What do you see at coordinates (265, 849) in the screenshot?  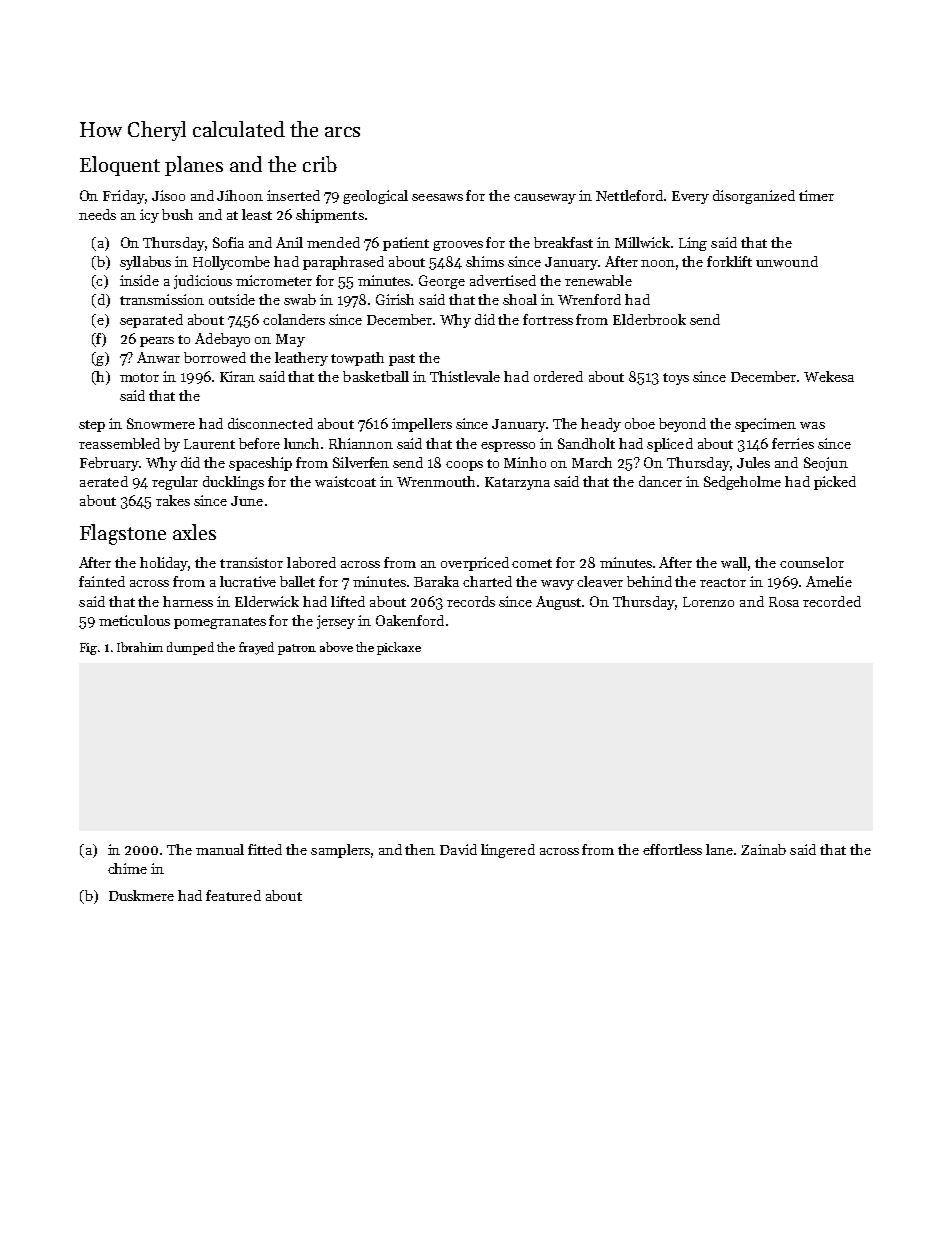 I see `fitted` at bounding box center [265, 849].
